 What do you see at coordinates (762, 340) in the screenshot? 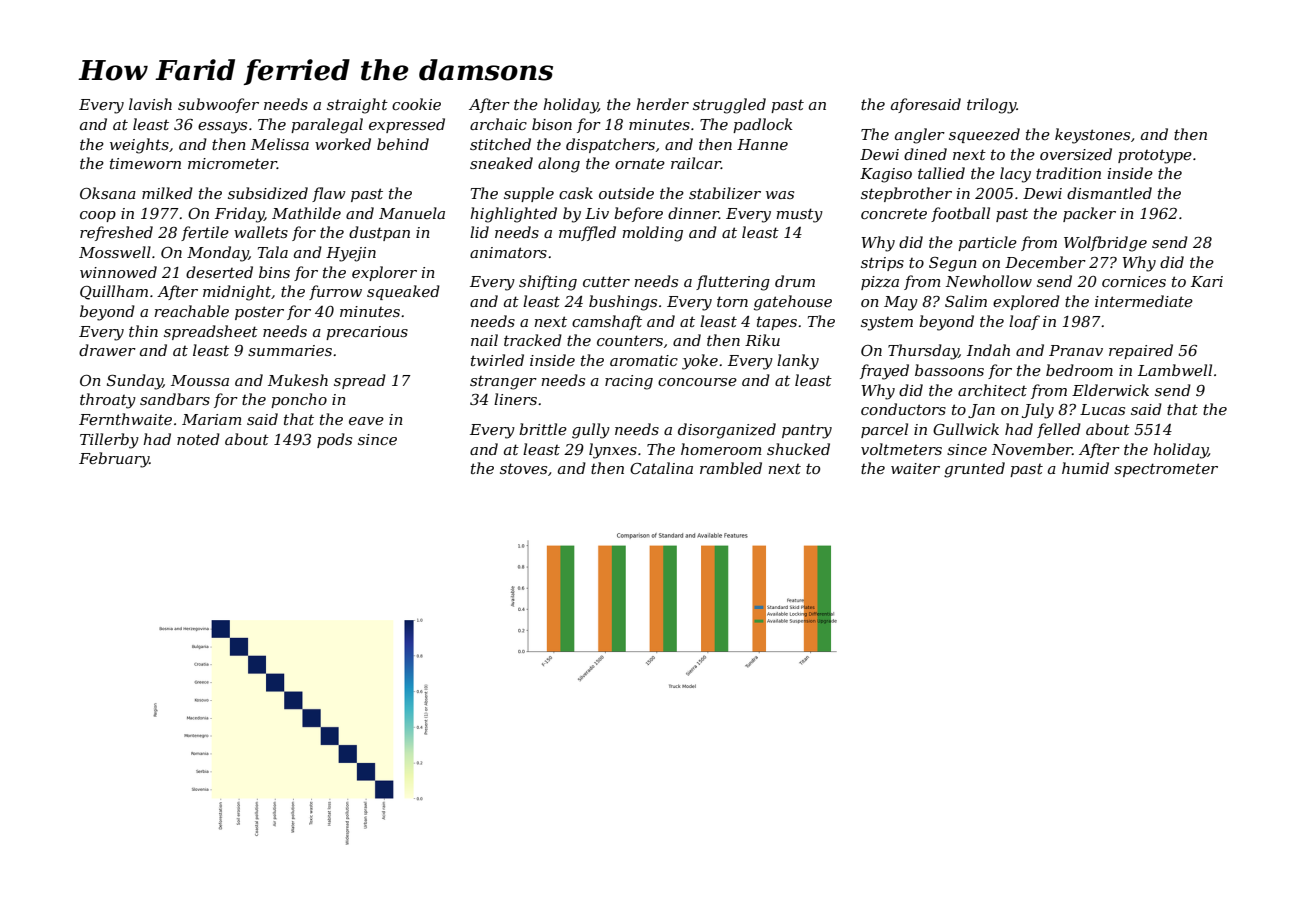
I see `Riku` at bounding box center [762, 340].
